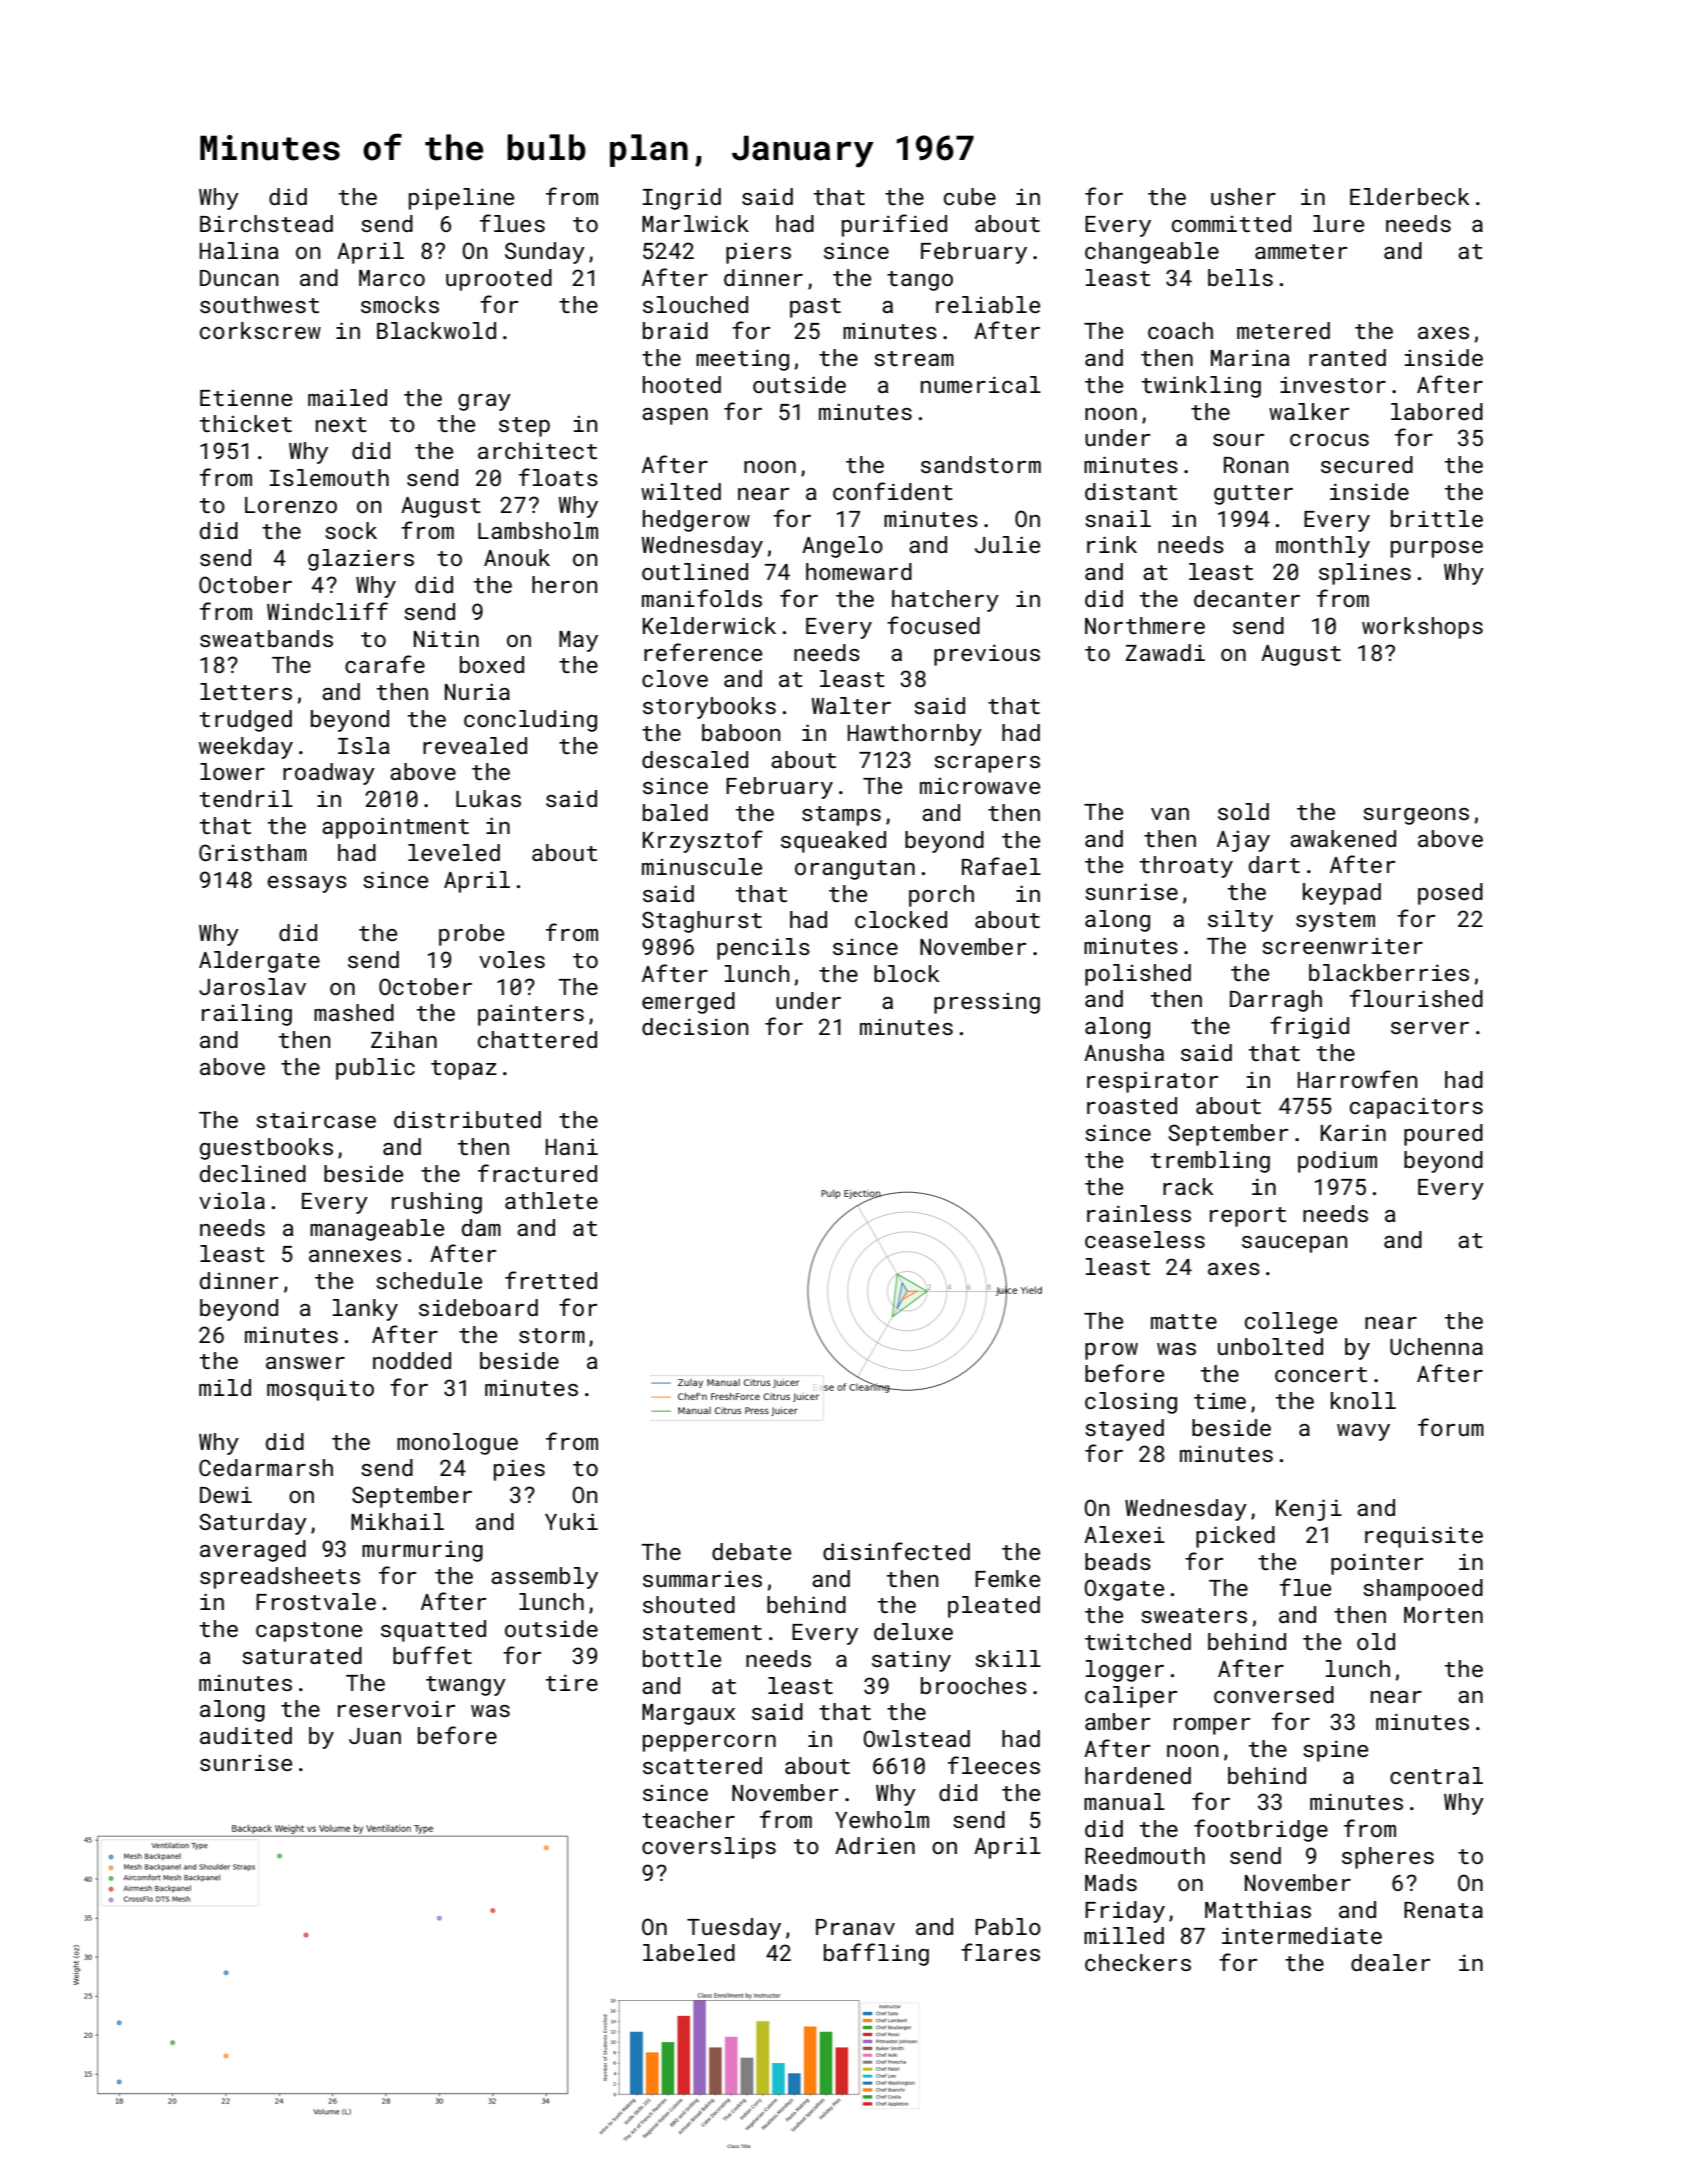  I want to click on smocks, so click(400, 304).
